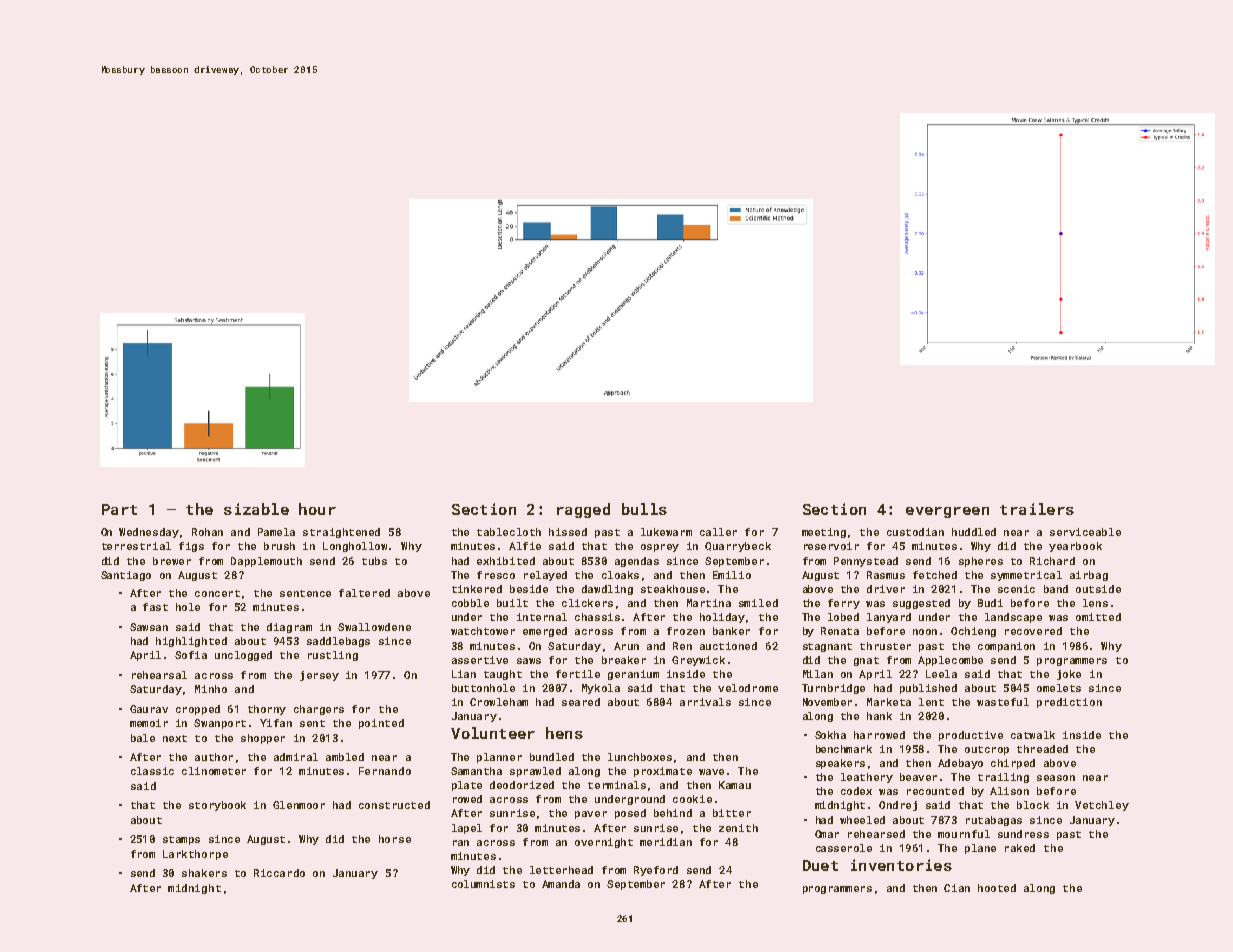  Describe the element at coordinates (1003, 702) in the document. I see `wasteful` at that location.
